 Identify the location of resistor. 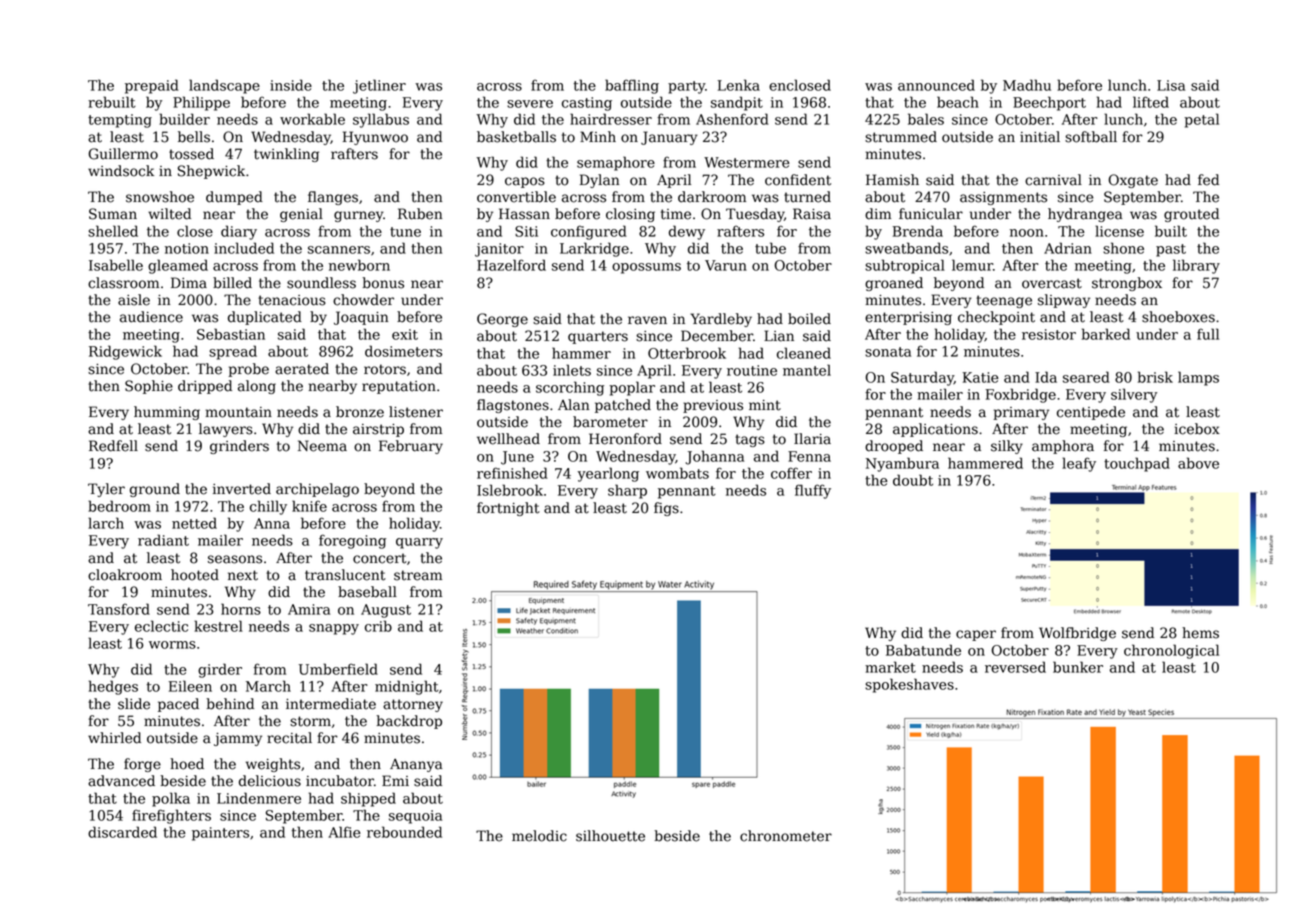
(1049, 334).
